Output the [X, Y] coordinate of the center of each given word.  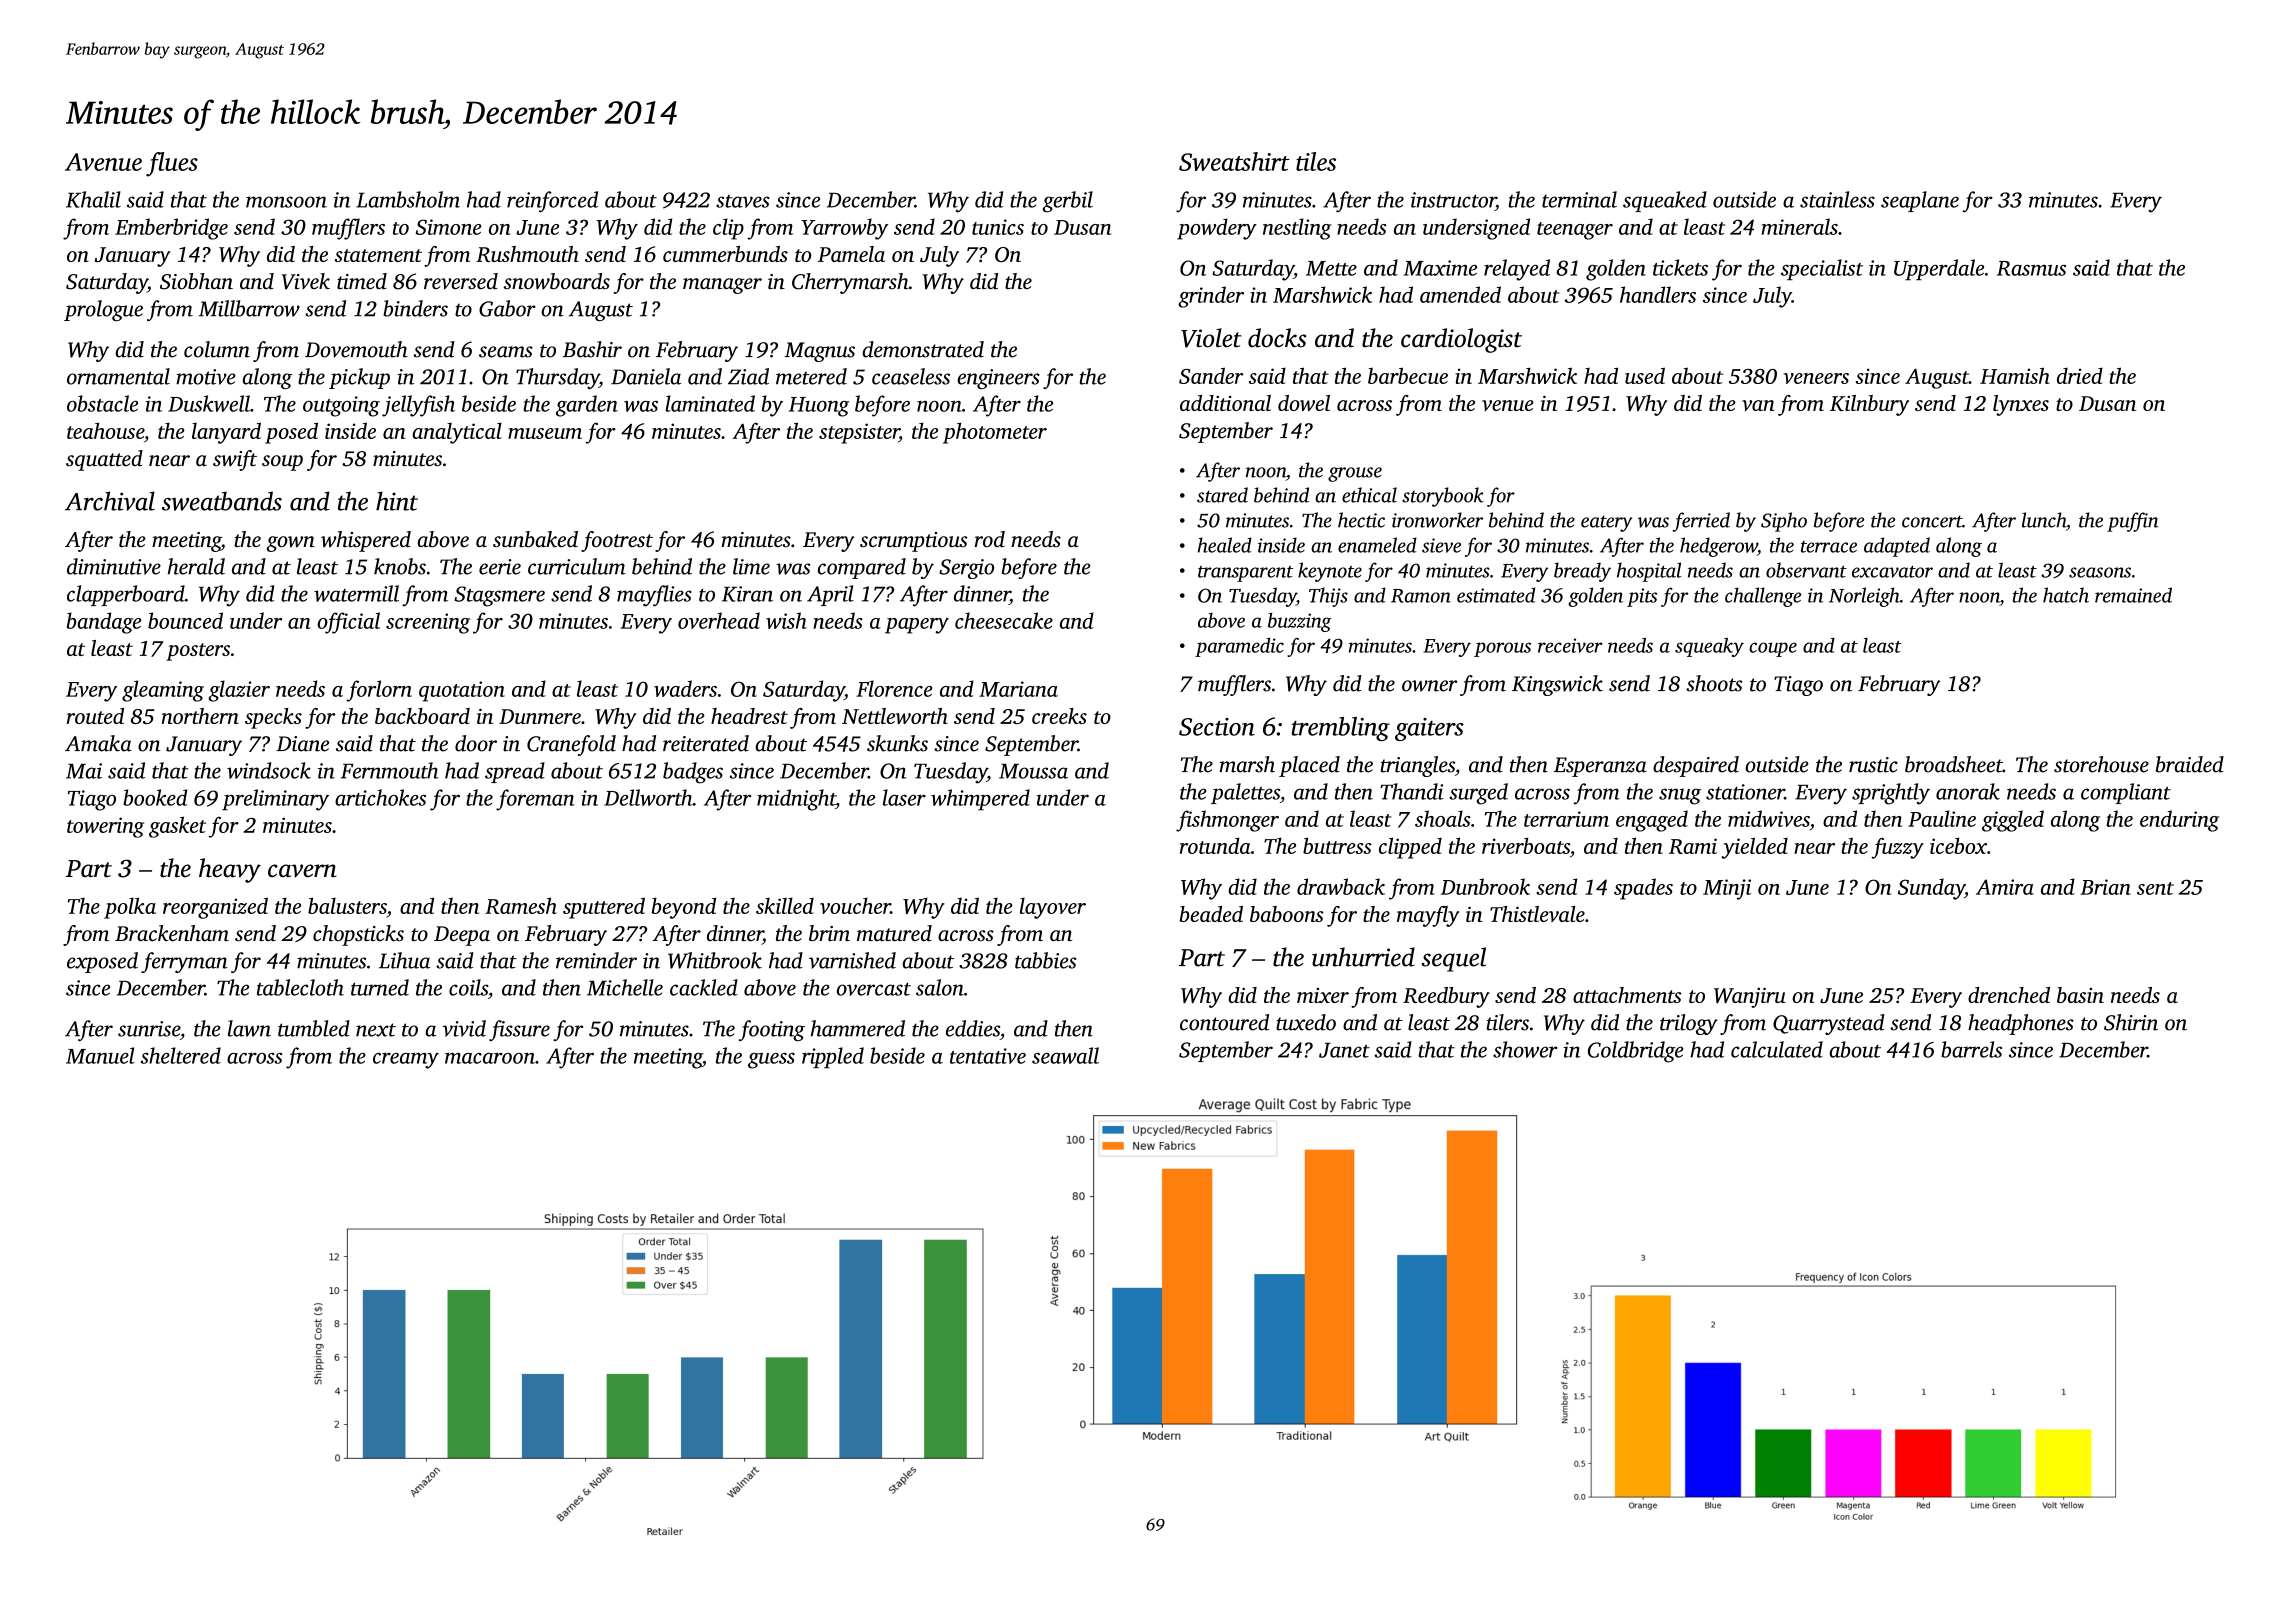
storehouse [2101, 764]
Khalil [93, 199]
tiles [1316, 161]
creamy [406, 1060]
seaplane [1920, 201]
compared [862, 568]
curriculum [577, 566]
